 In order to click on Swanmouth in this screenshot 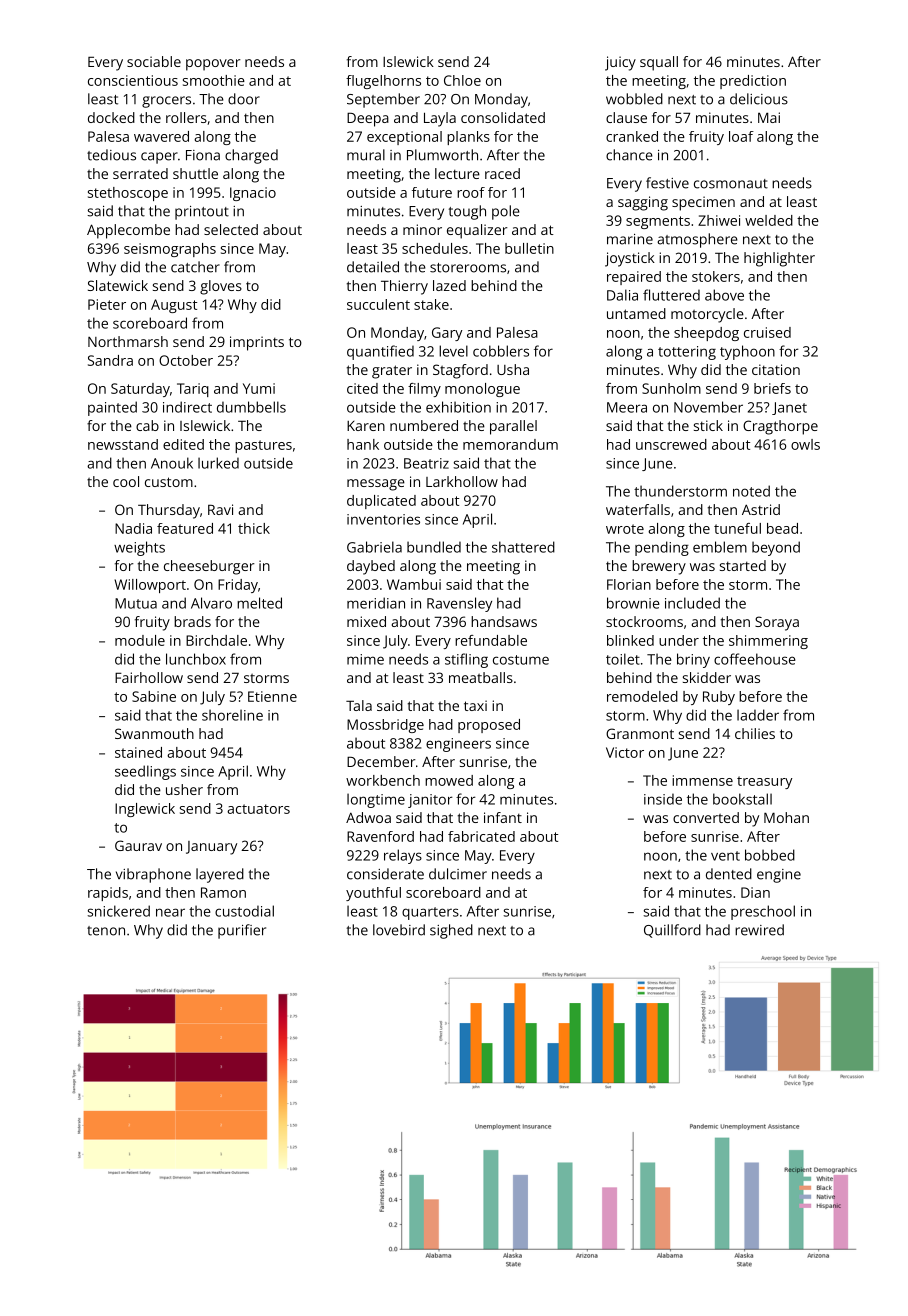, I will do `click(154, 733)`.
